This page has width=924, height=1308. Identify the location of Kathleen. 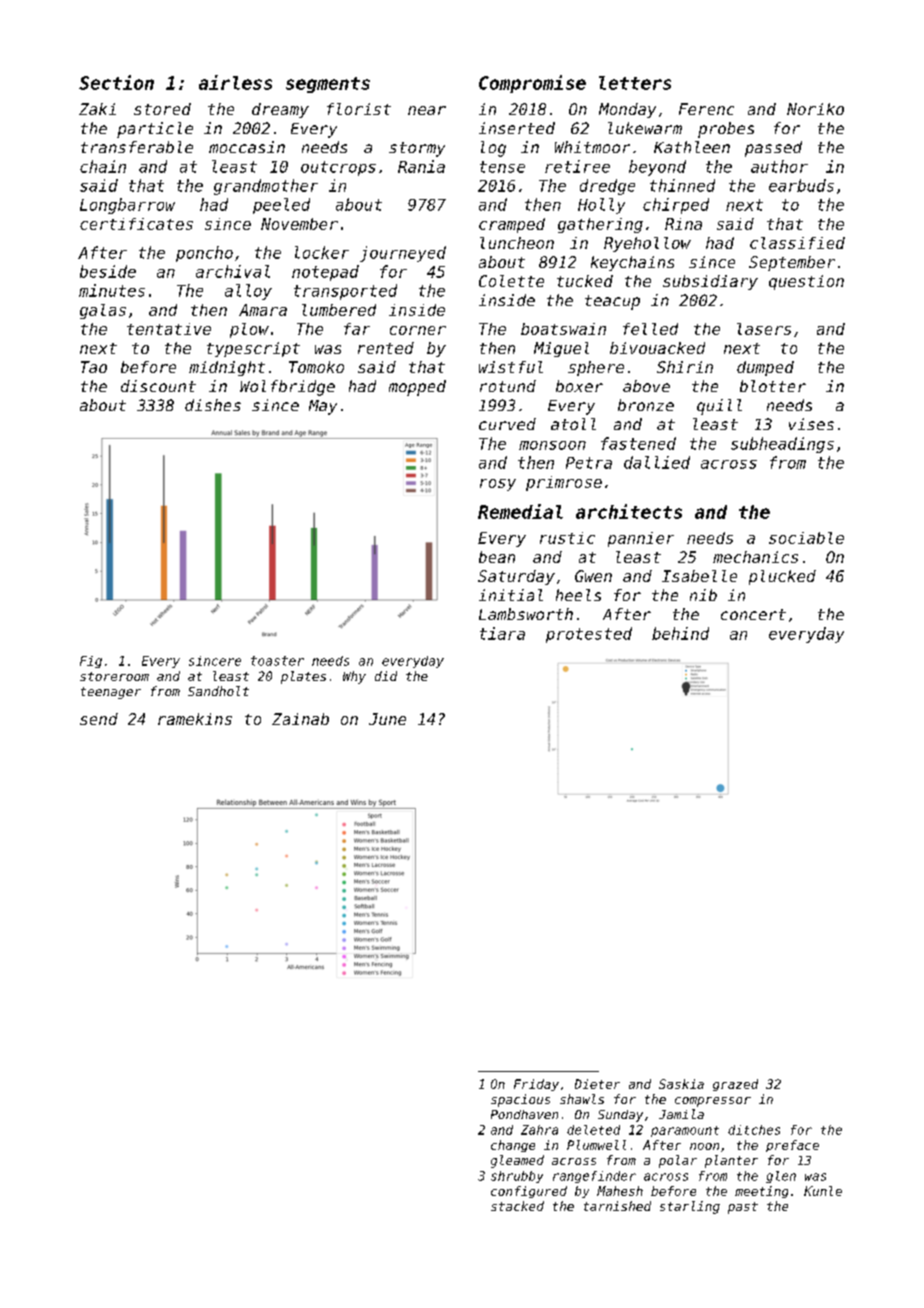
(692, 147).
